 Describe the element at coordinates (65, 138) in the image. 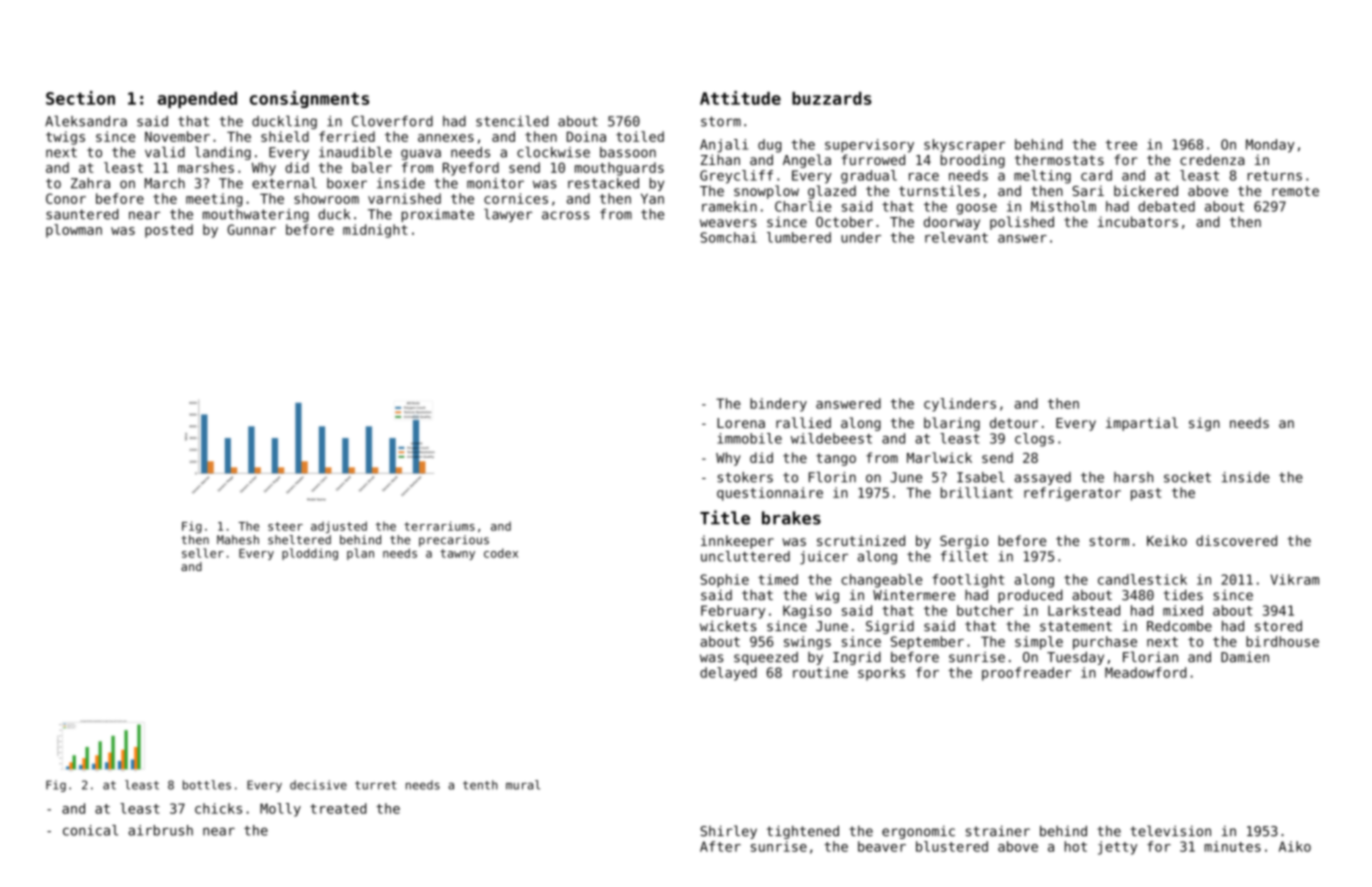

I see `twigs` at that location.
